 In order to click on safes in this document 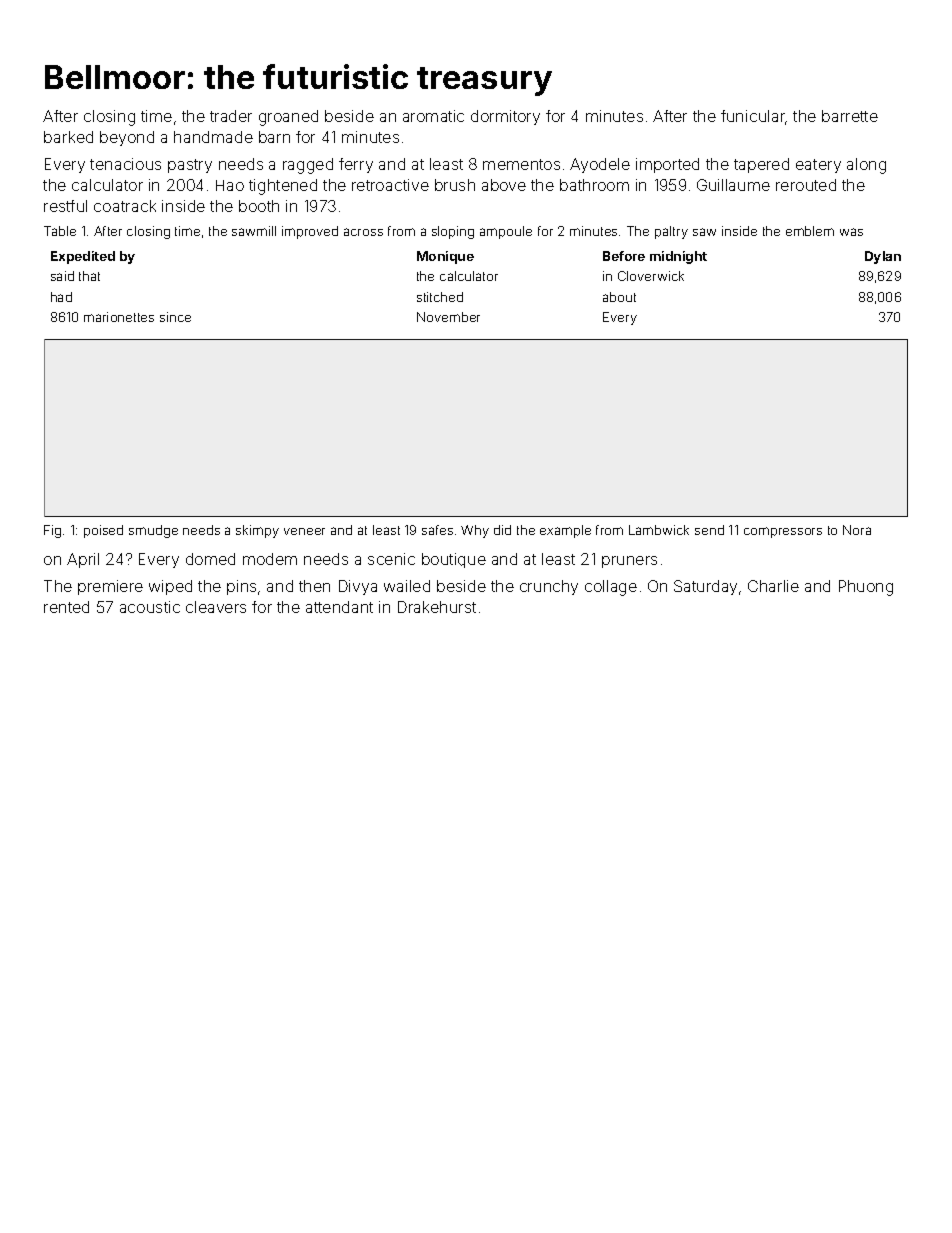, I will do `click(437, 530)`.
